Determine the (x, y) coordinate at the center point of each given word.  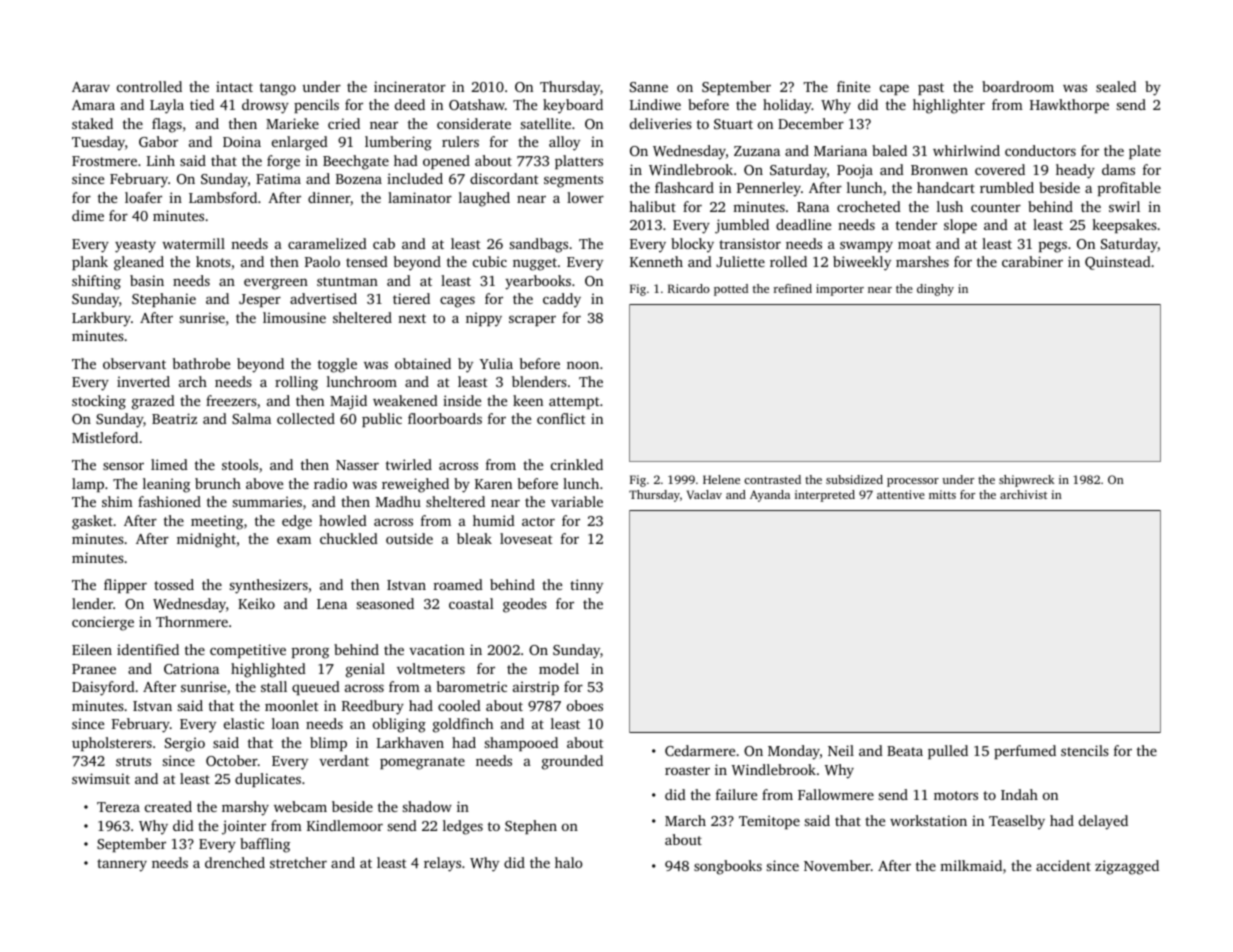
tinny (586, 586)
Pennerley (769, 189)
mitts (942, 494)
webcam (300, 806)
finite (853, 86)
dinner (329, 197)
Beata (905, 751)
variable (577, 501)
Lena (332, 604)
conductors (1040, 150)
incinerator (410, 86)
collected (306, 418)
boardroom (1018, 86)
